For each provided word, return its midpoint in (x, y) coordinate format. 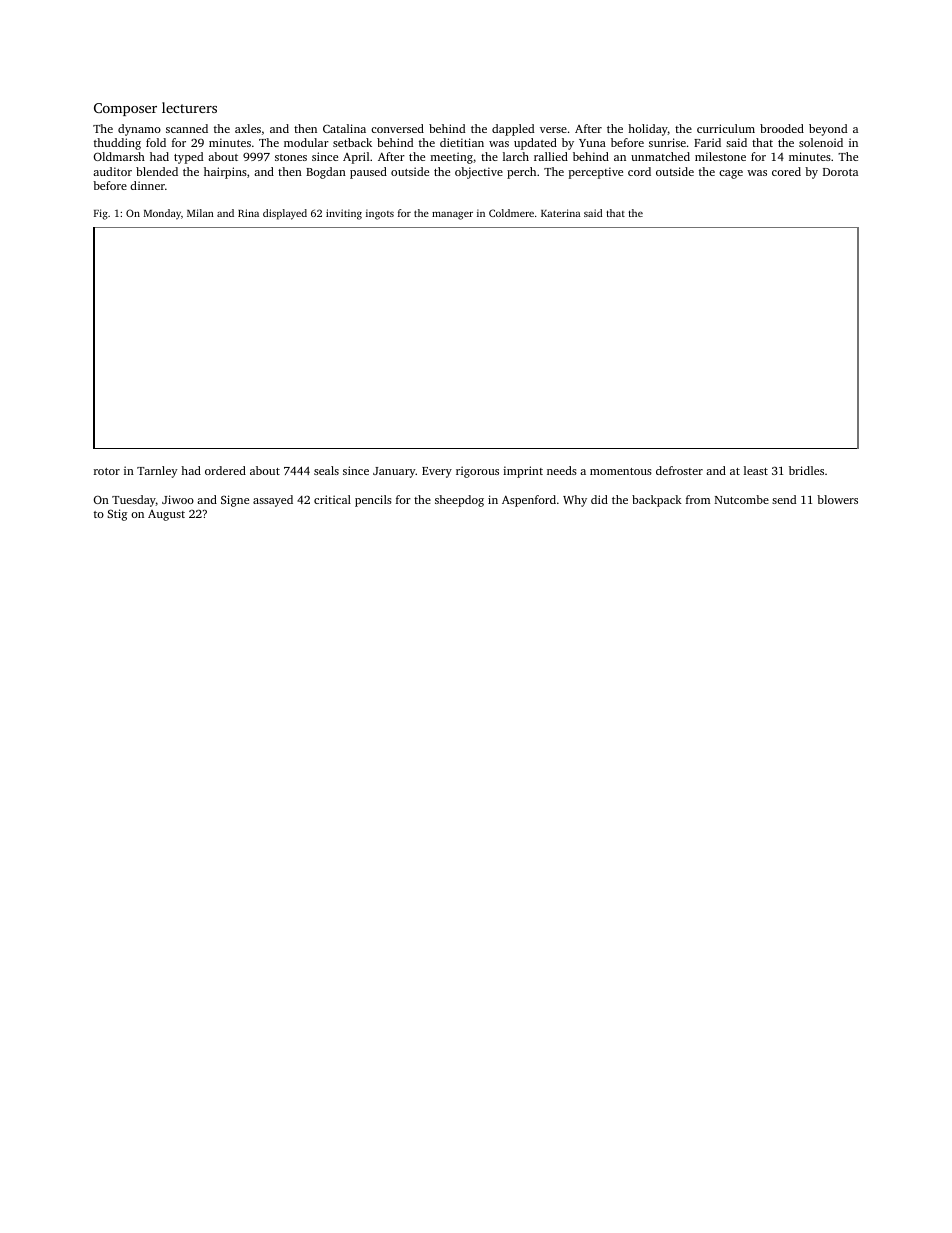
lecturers (189, 107)
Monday (162, 214)
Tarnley (157, 472)
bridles (806, 470)
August (166, 515)
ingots (380, 214)
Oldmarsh (119, 156)
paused (368, 173)
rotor (107, 471)
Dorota (840, 172)
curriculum (726, 128)
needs (562, 470)
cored (786, 171)
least (756, 470)
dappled (513, 130)
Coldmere (511, 213)
